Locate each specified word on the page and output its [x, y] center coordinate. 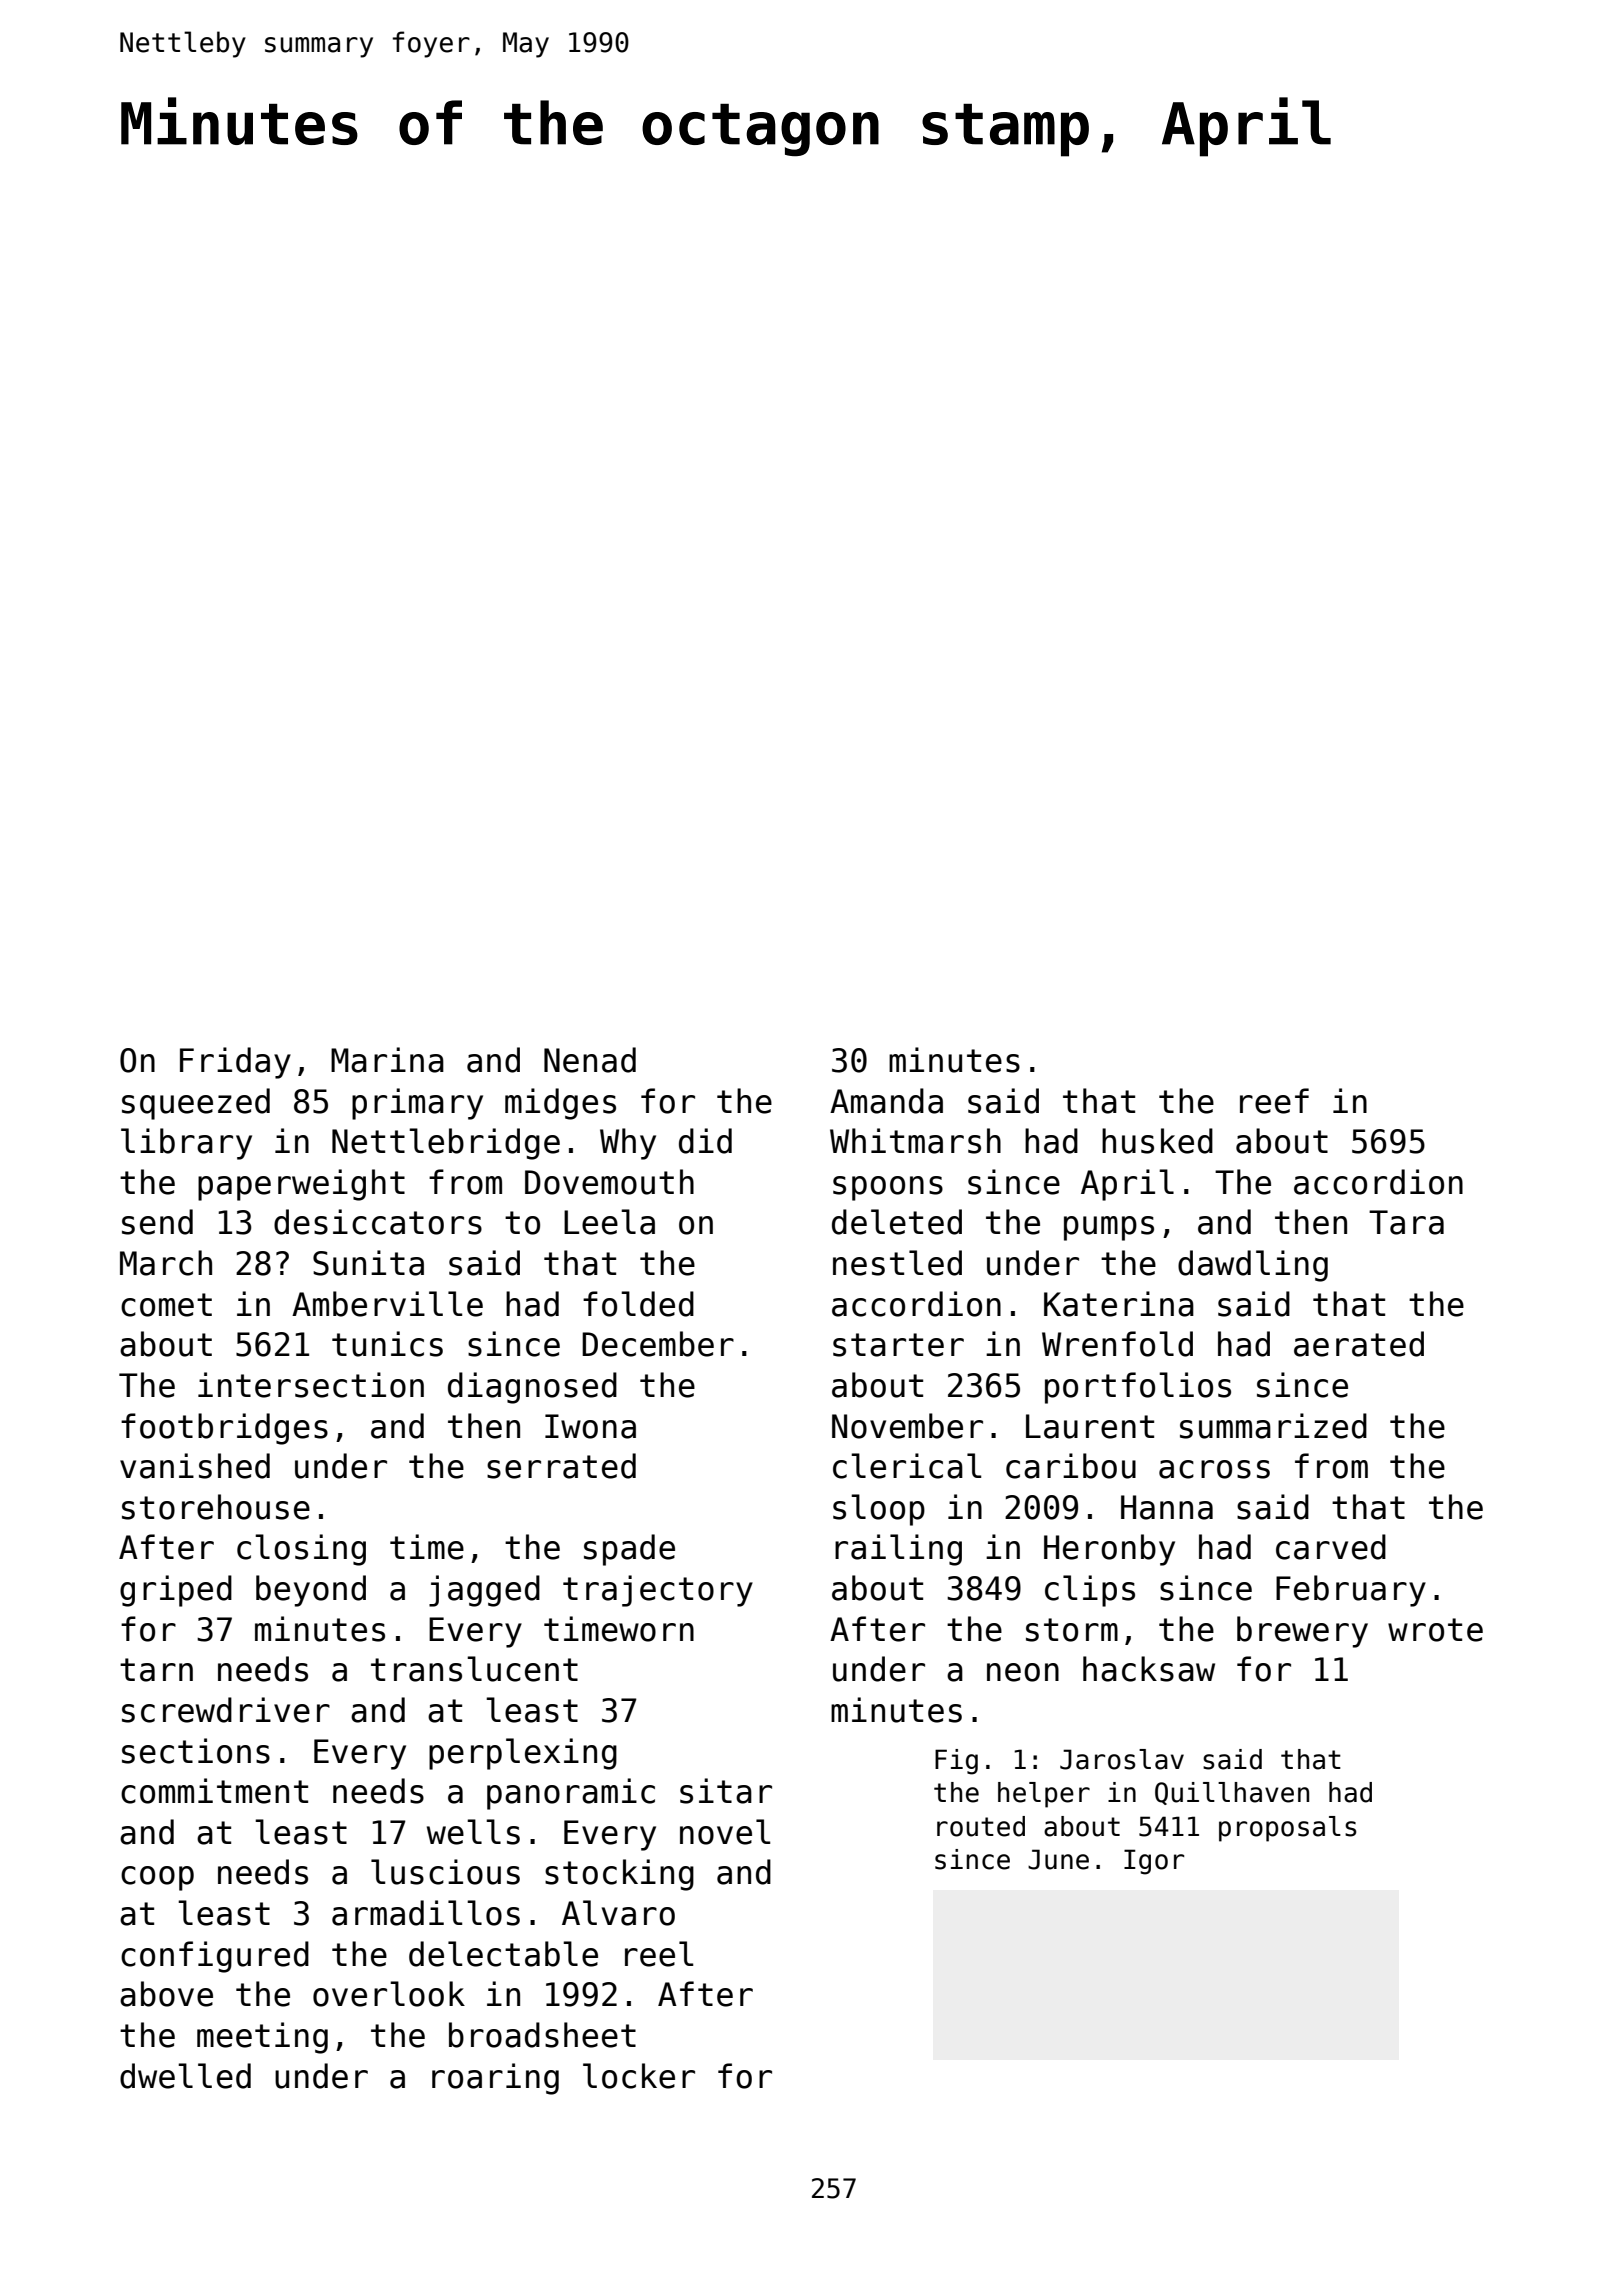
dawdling [1253, 1266]
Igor [1154, 1862]
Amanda [886, 1101]
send [157, 1222]
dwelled [185, 2076]
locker [639, 2076]
